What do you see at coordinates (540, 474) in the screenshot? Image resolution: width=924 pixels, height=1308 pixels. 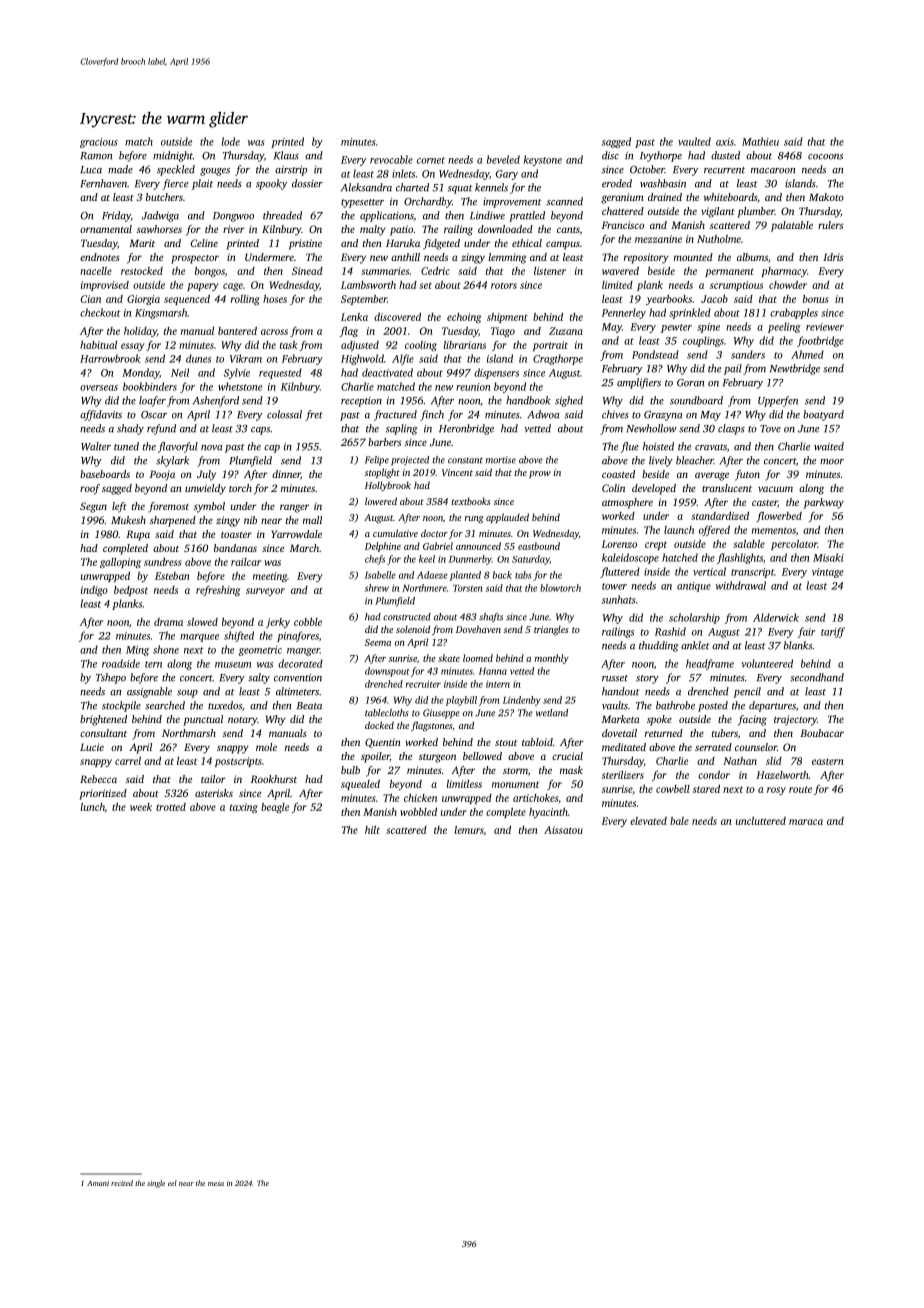 I see `prow` at bounding box center [540, 474].
